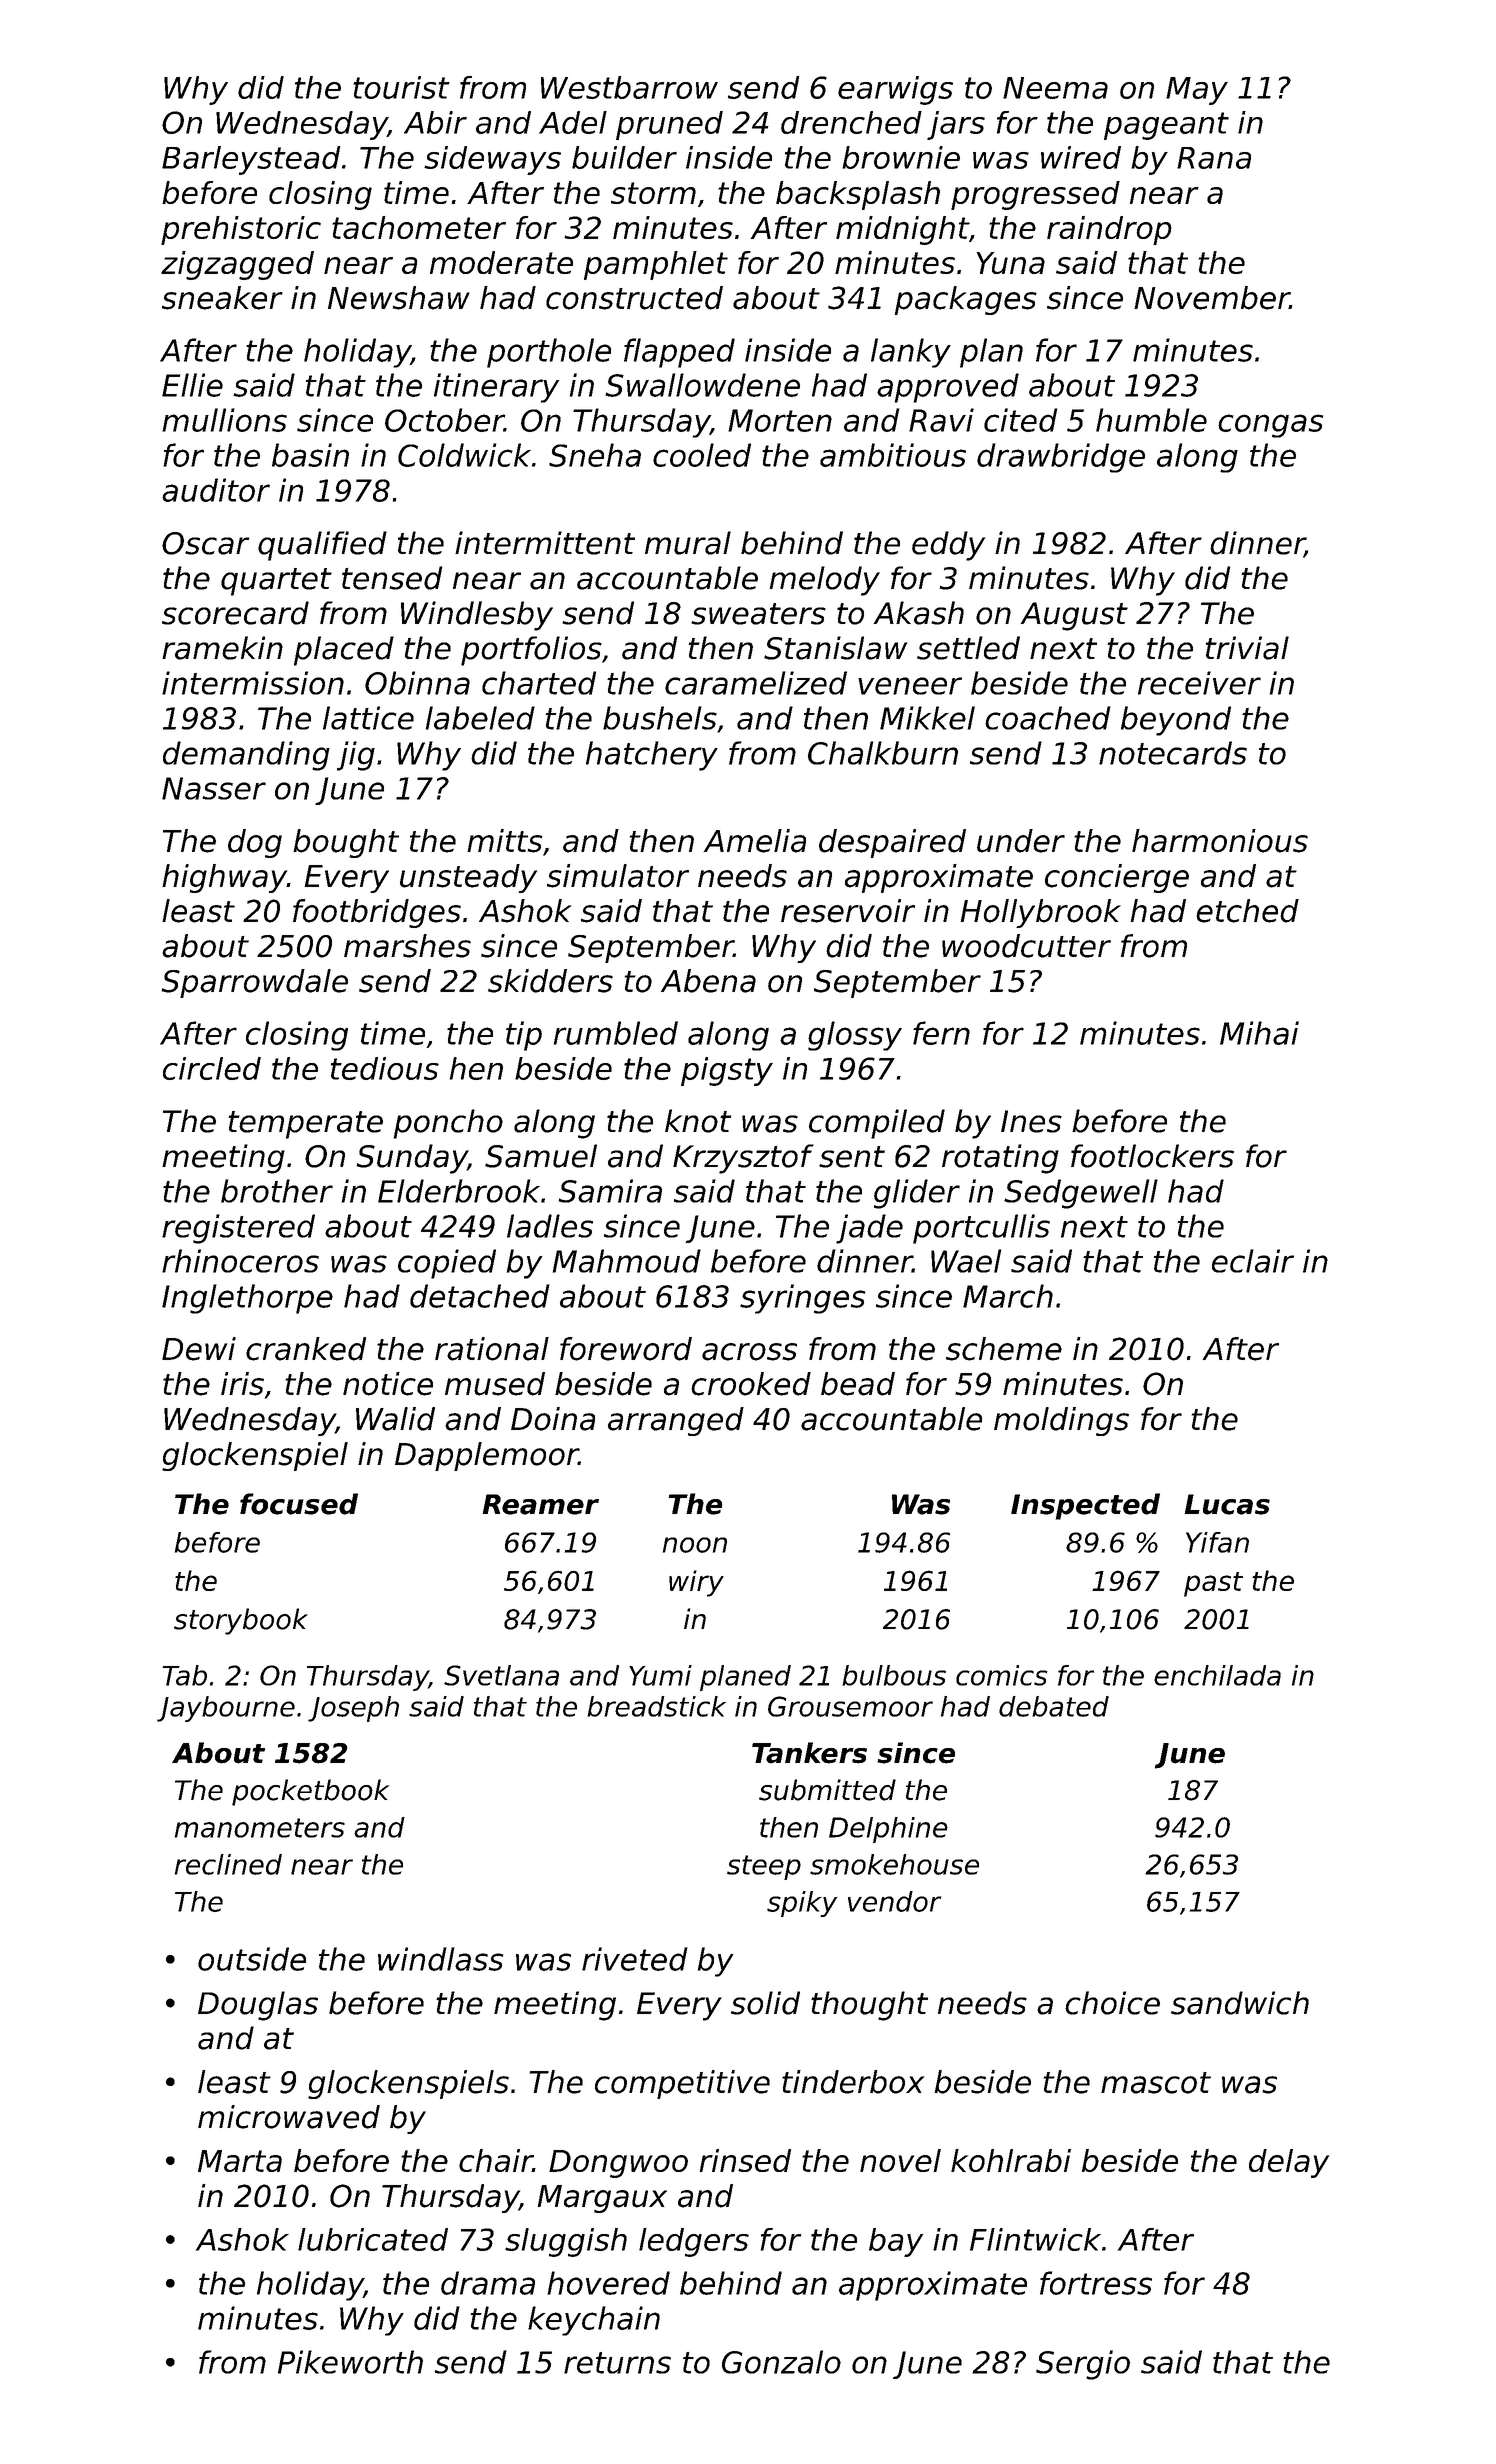  I want to click on Mihai, so click(1259, 1033).
